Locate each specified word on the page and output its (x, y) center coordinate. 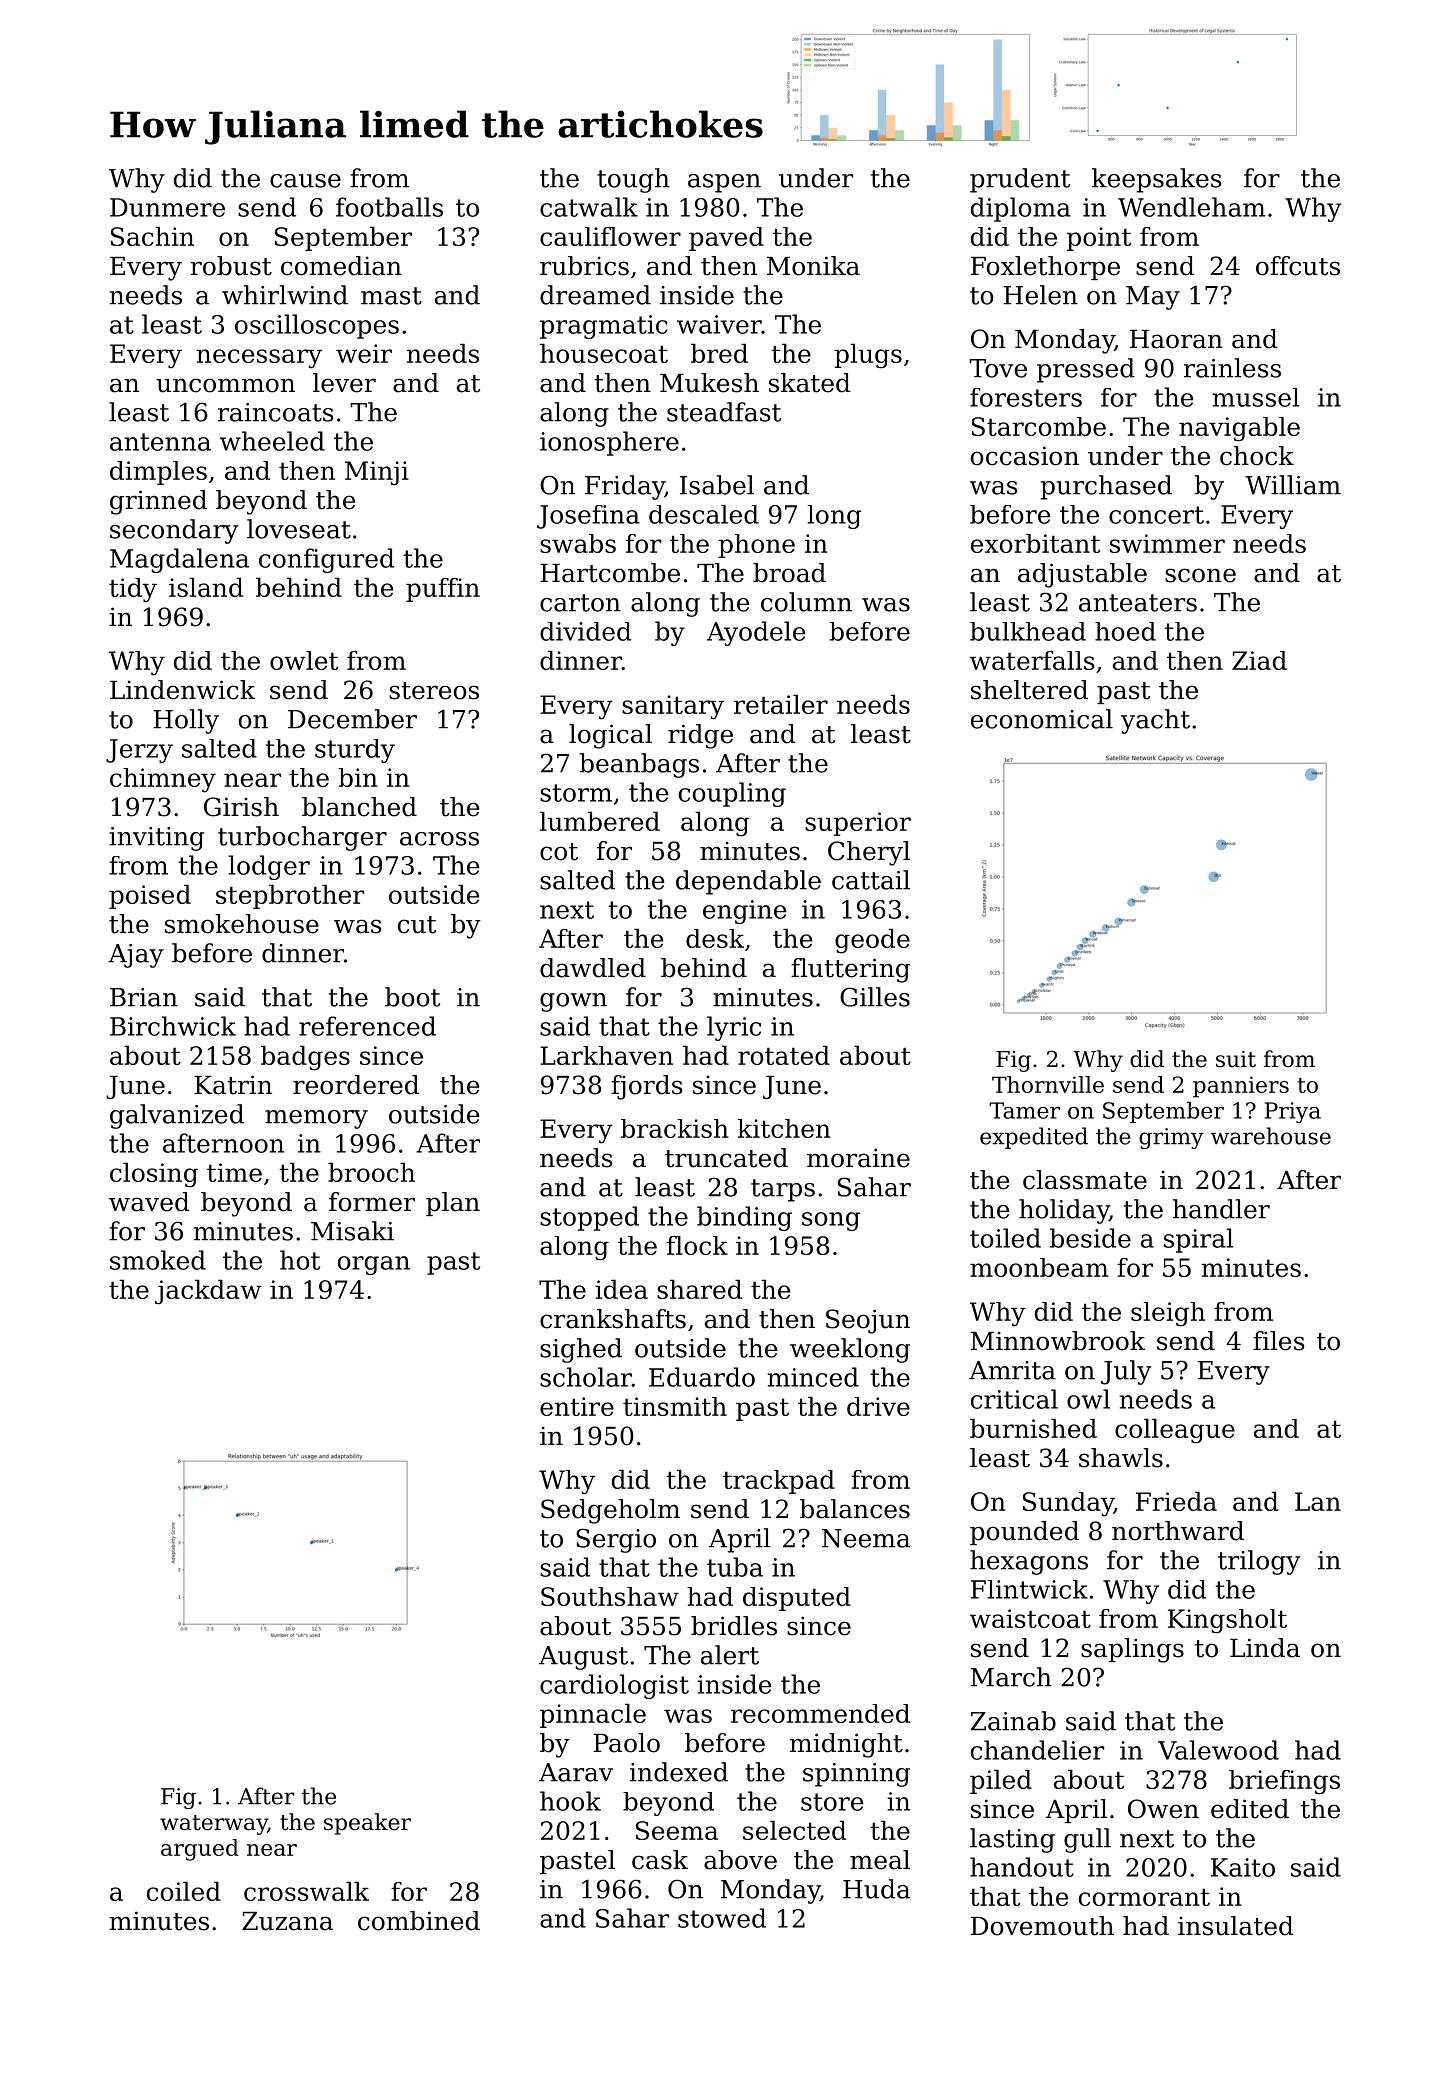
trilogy (1259, 1562)
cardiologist (614, 1686)
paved (726, 239)
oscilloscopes (317, 326)
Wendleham (1191, 207)
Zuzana (287, 1921)
